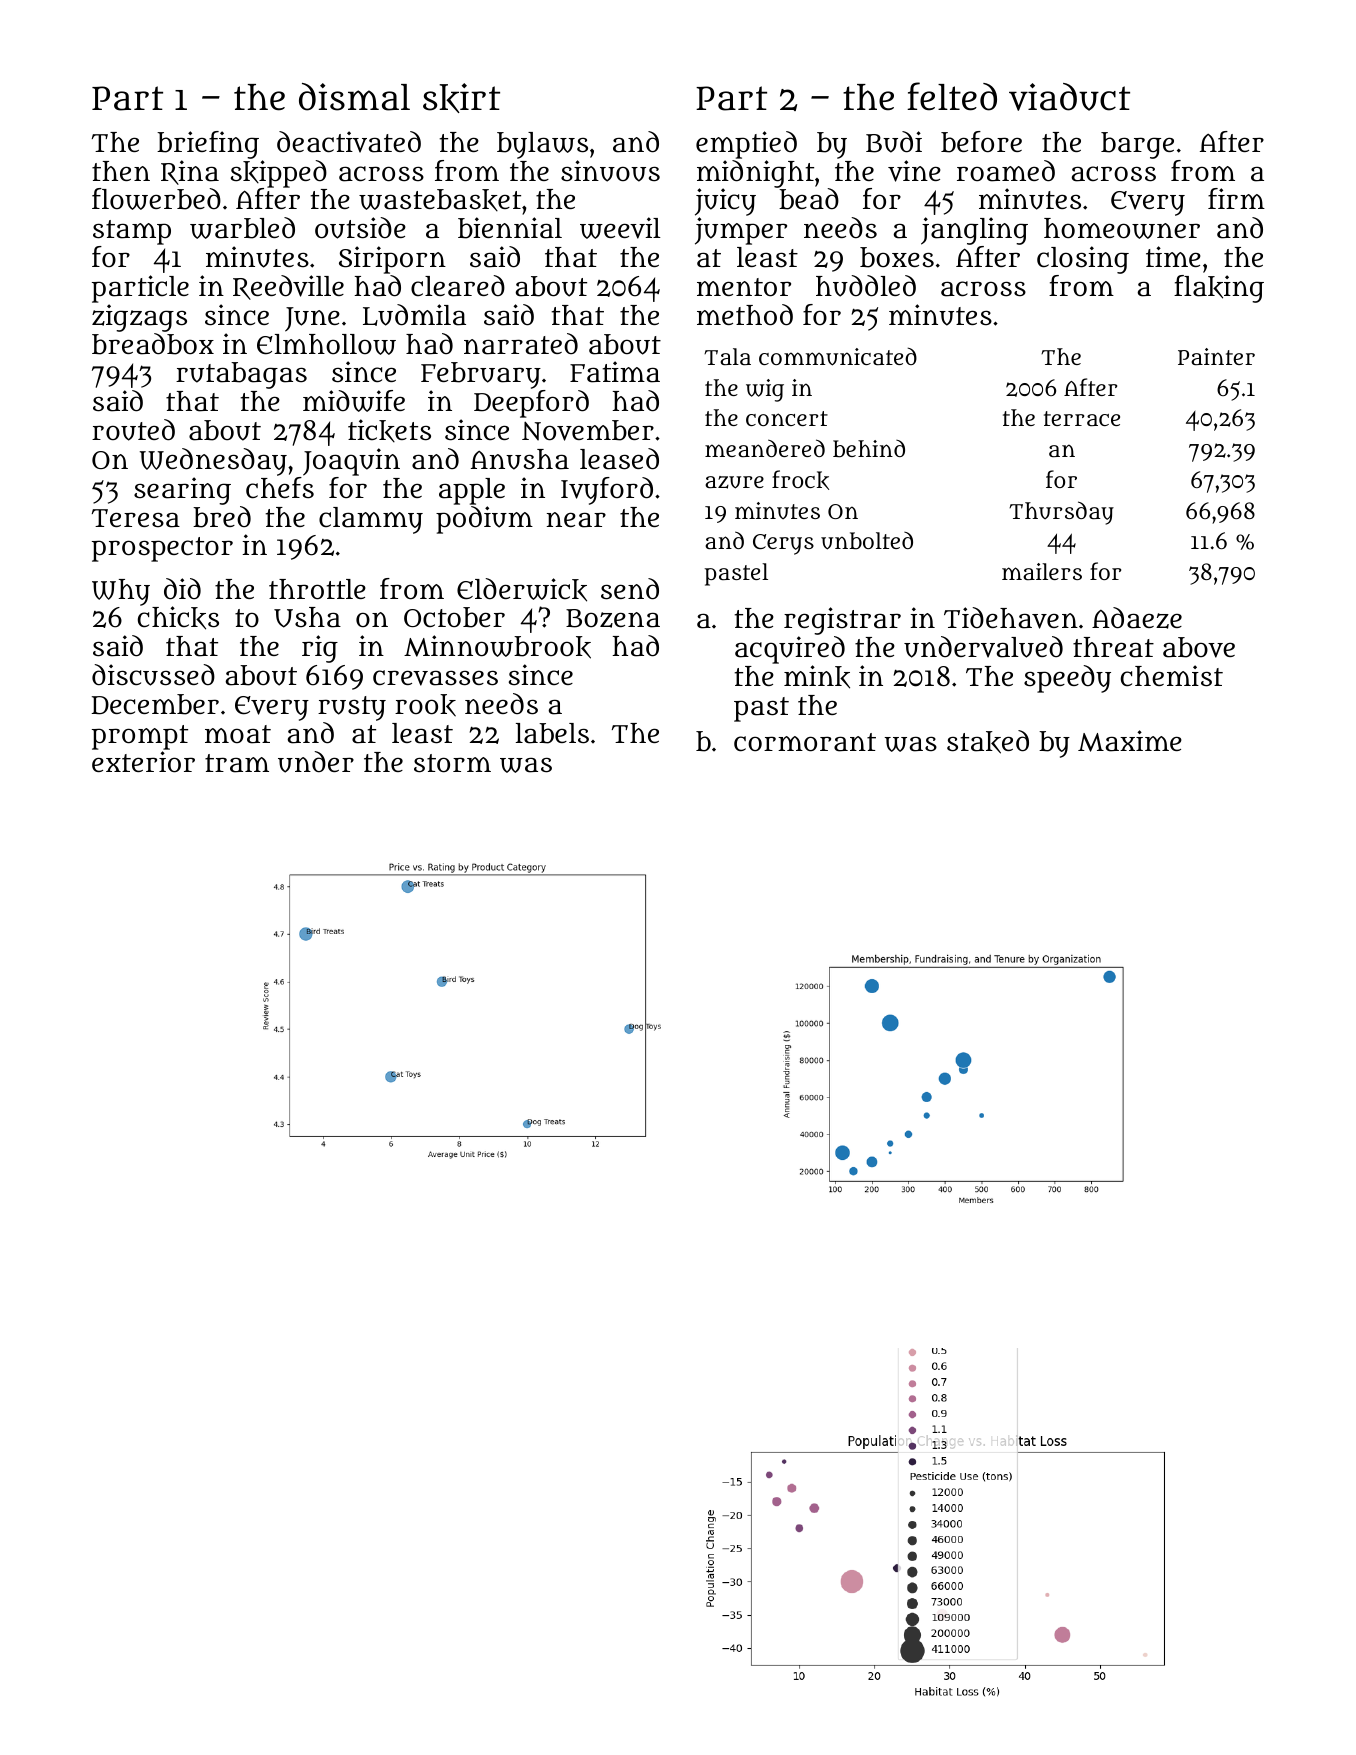  What do you see at coordinates (746, 145) in the screenshot?
I see `emptied` at bounding box center [746, 145].
